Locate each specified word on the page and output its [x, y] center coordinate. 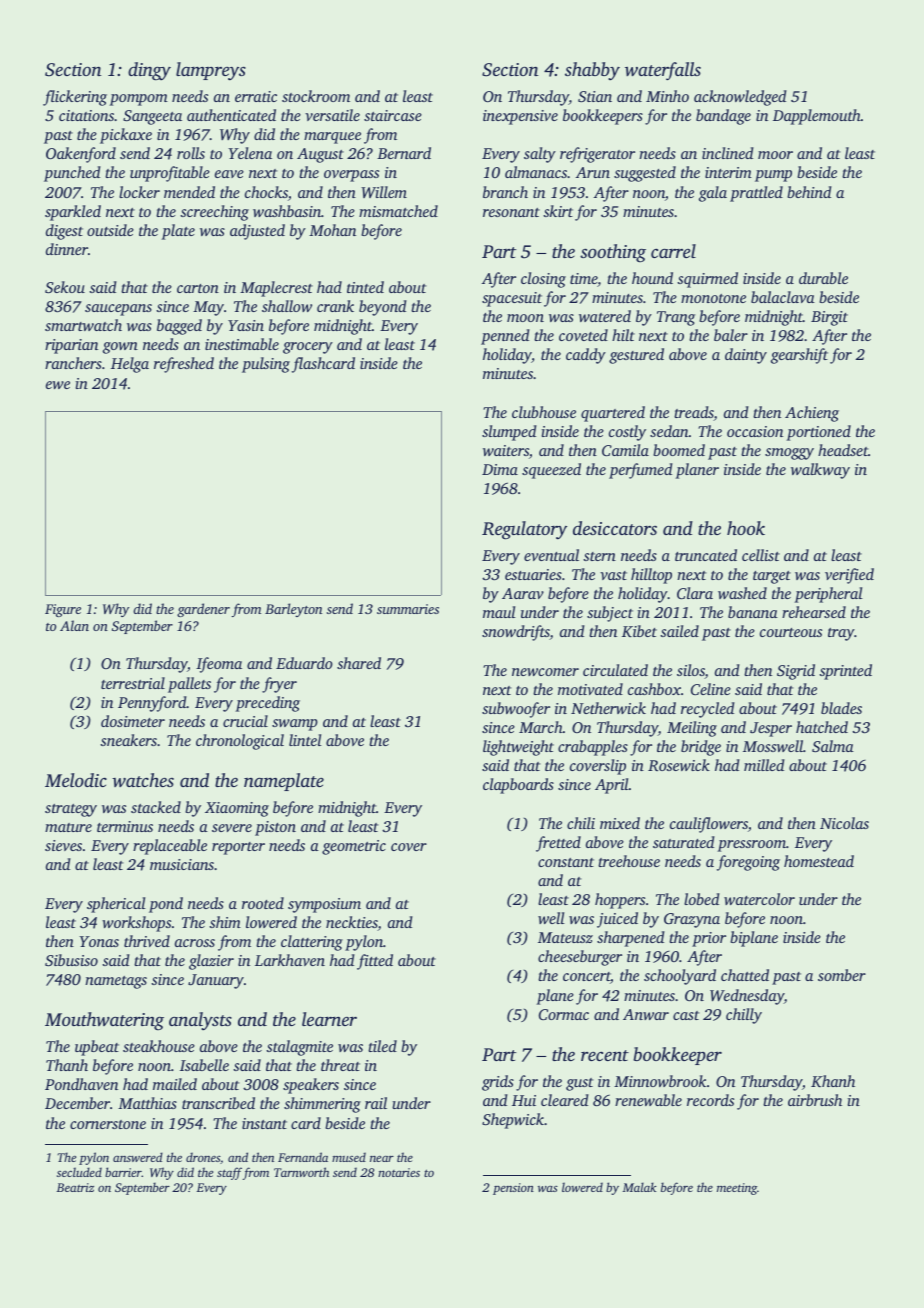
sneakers [128, 740]
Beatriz [75, 1187]
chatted [745, 975]
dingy [149, 71]
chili [581, 823]
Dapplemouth [817, 117]
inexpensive [520, 117]
